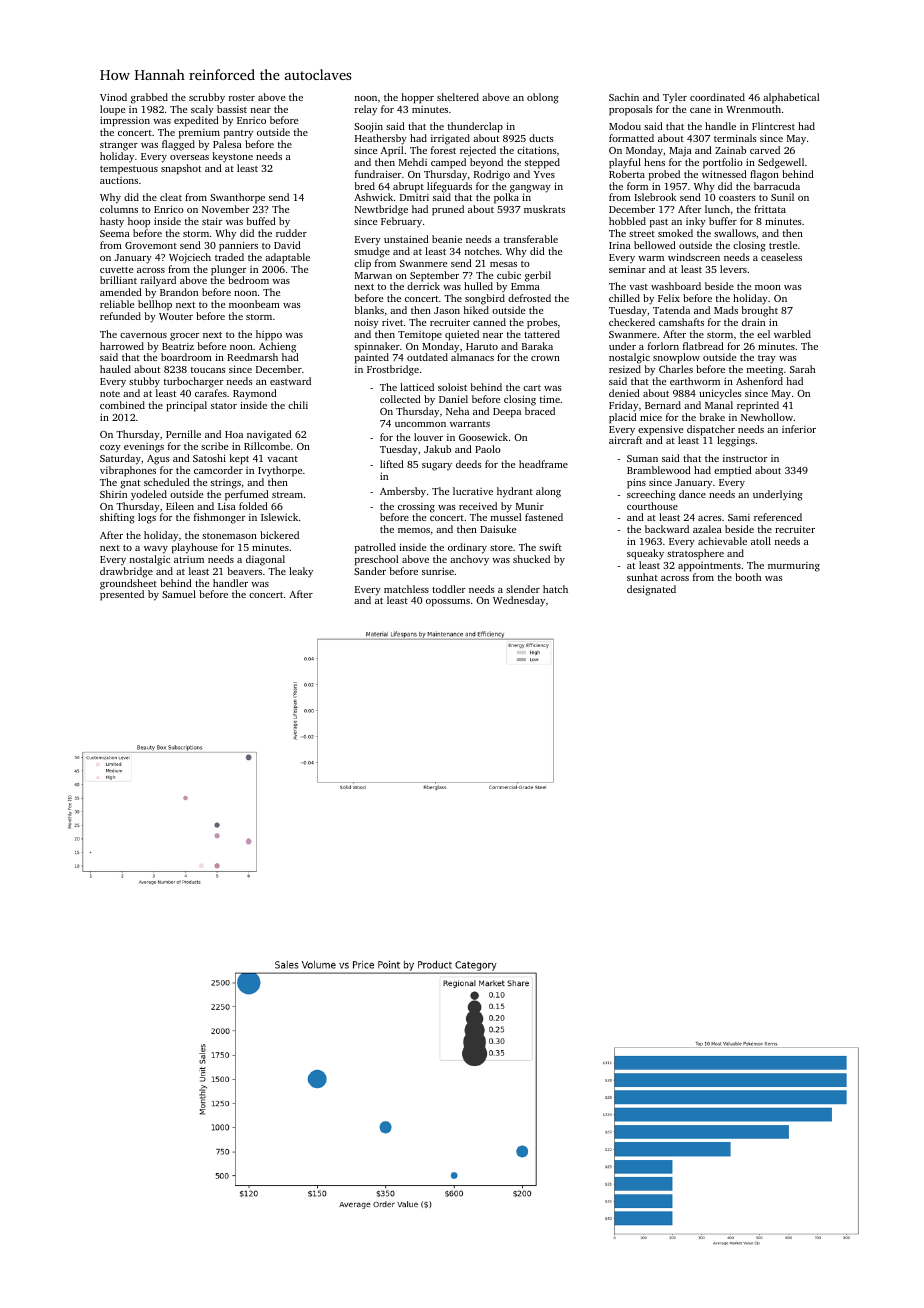 This page has width=924, height=1308. Describe the element at coordinates (126, 572) in the page. I see `drawbridge` at that location.
